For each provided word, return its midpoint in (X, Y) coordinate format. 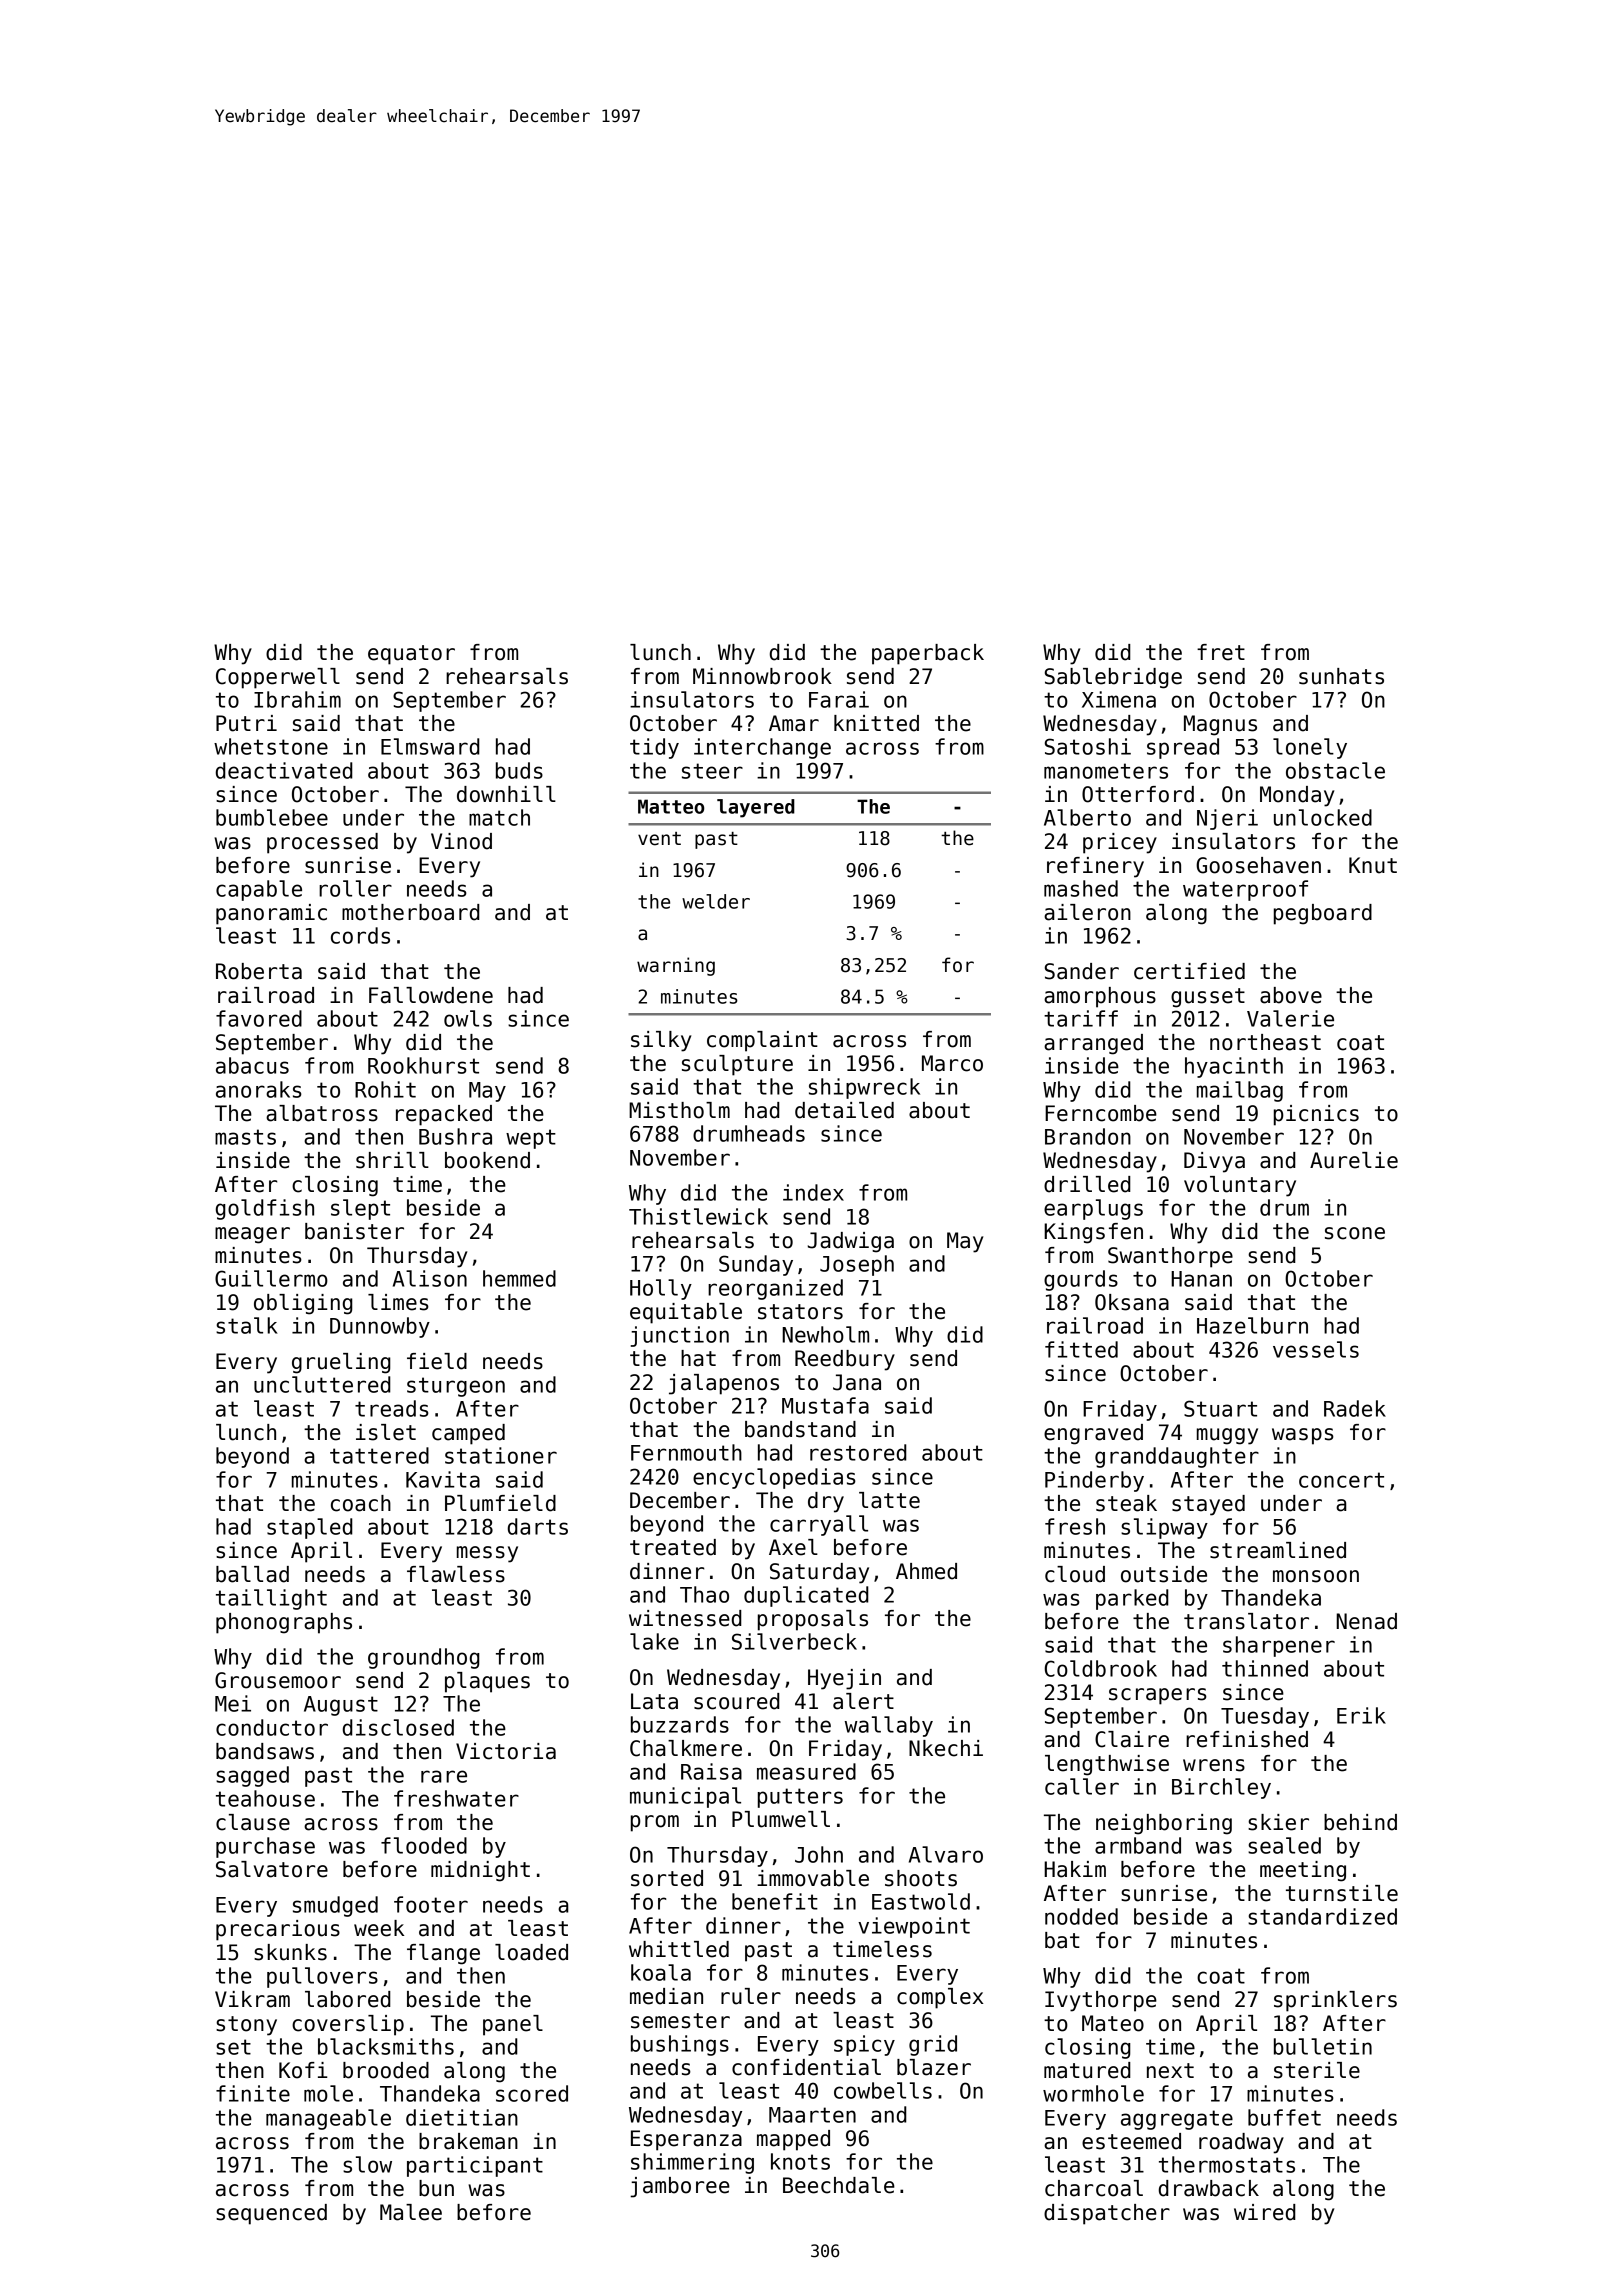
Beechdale (839, 2185)
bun (436, 2188)
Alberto (1087, 817)
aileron (1087, 912)
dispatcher (1107, 2214)
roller (355, 888)
